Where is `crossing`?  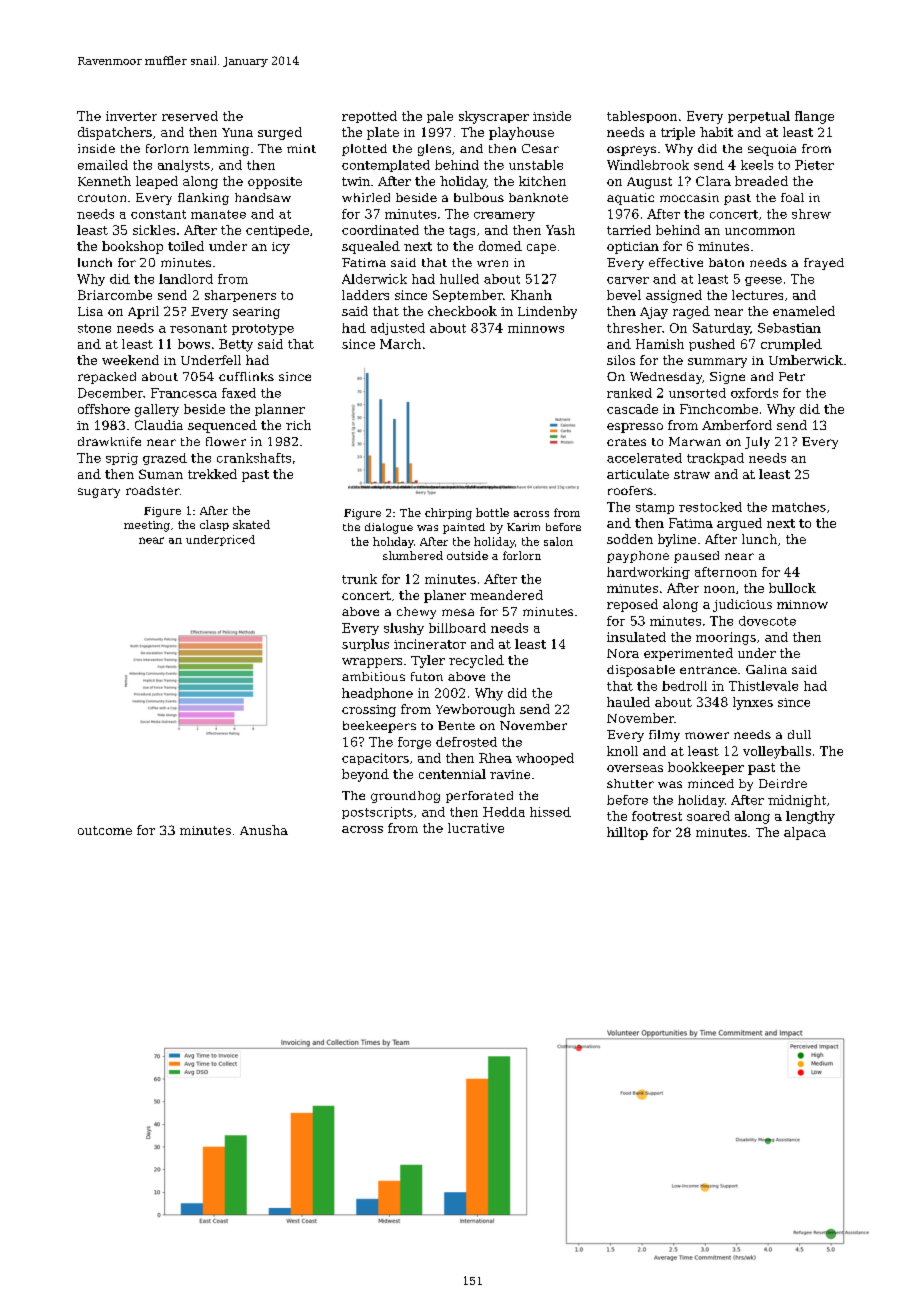 crossing is located at coordinates (369, 711).
